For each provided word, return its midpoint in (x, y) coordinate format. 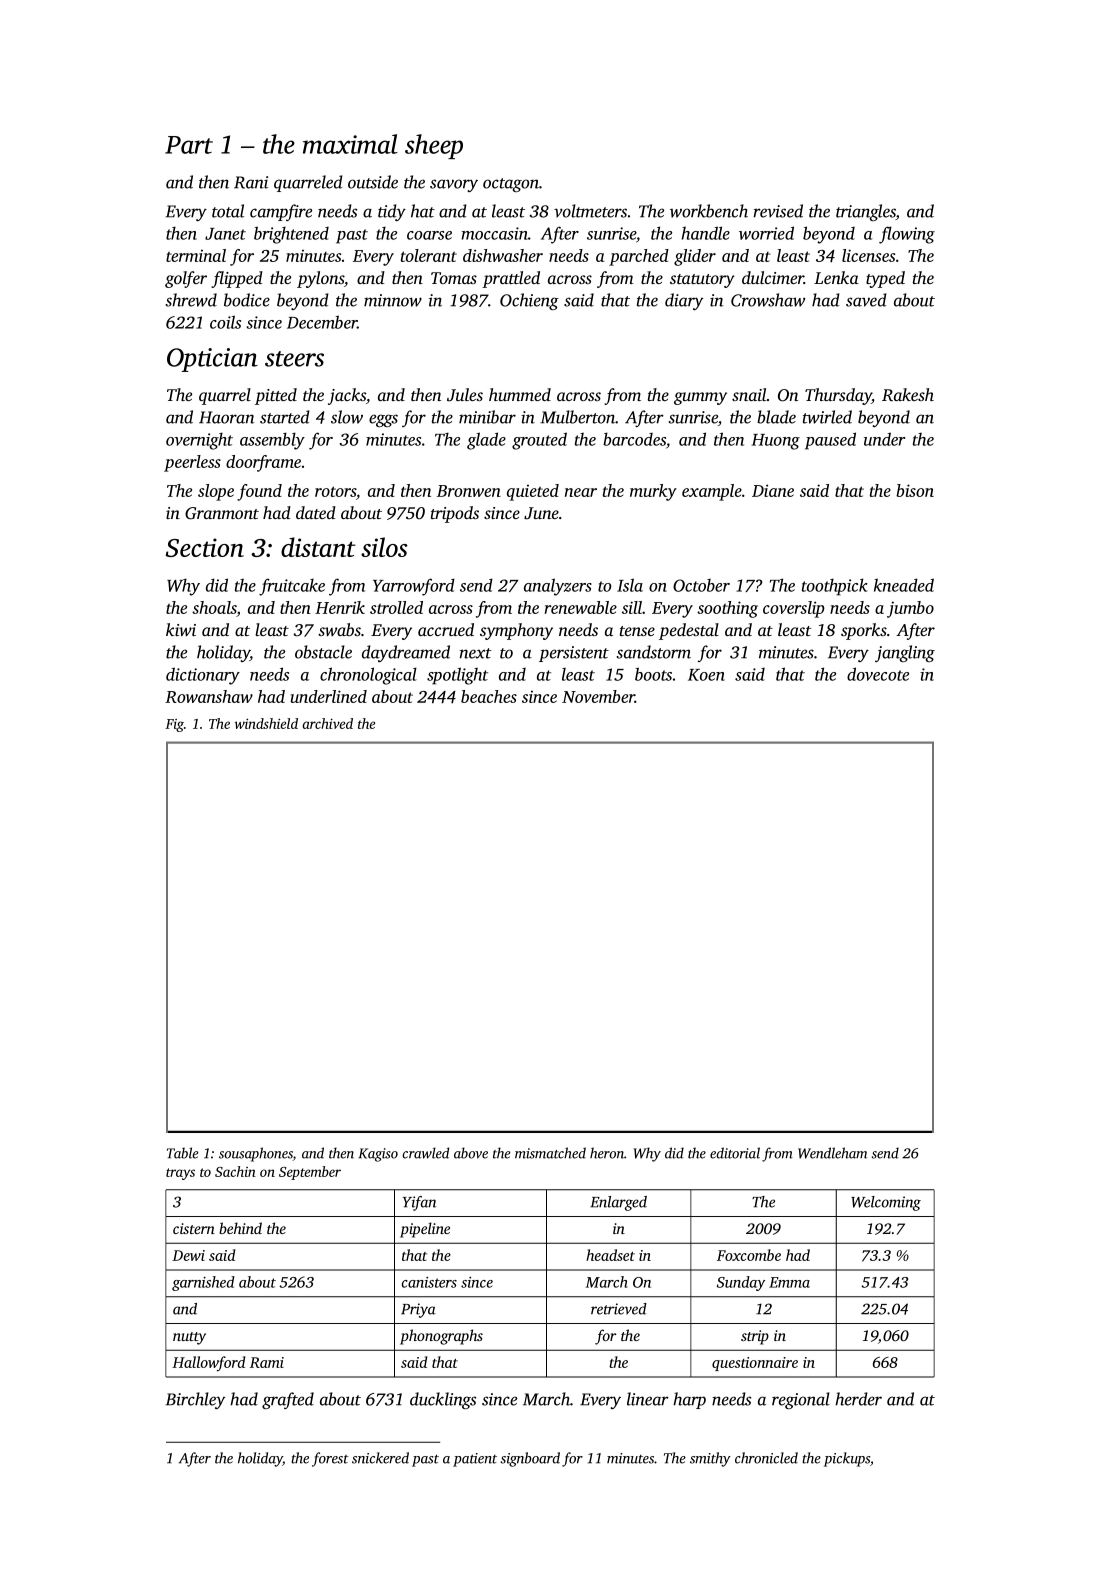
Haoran (227, 417)
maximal (350, 144)
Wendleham (832, 1153)
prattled (511, 279)
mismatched (550, 1153)
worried (766, 233)
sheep (434, 146)
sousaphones (256, 1154)
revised (778, 211)
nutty (189, 1338)
